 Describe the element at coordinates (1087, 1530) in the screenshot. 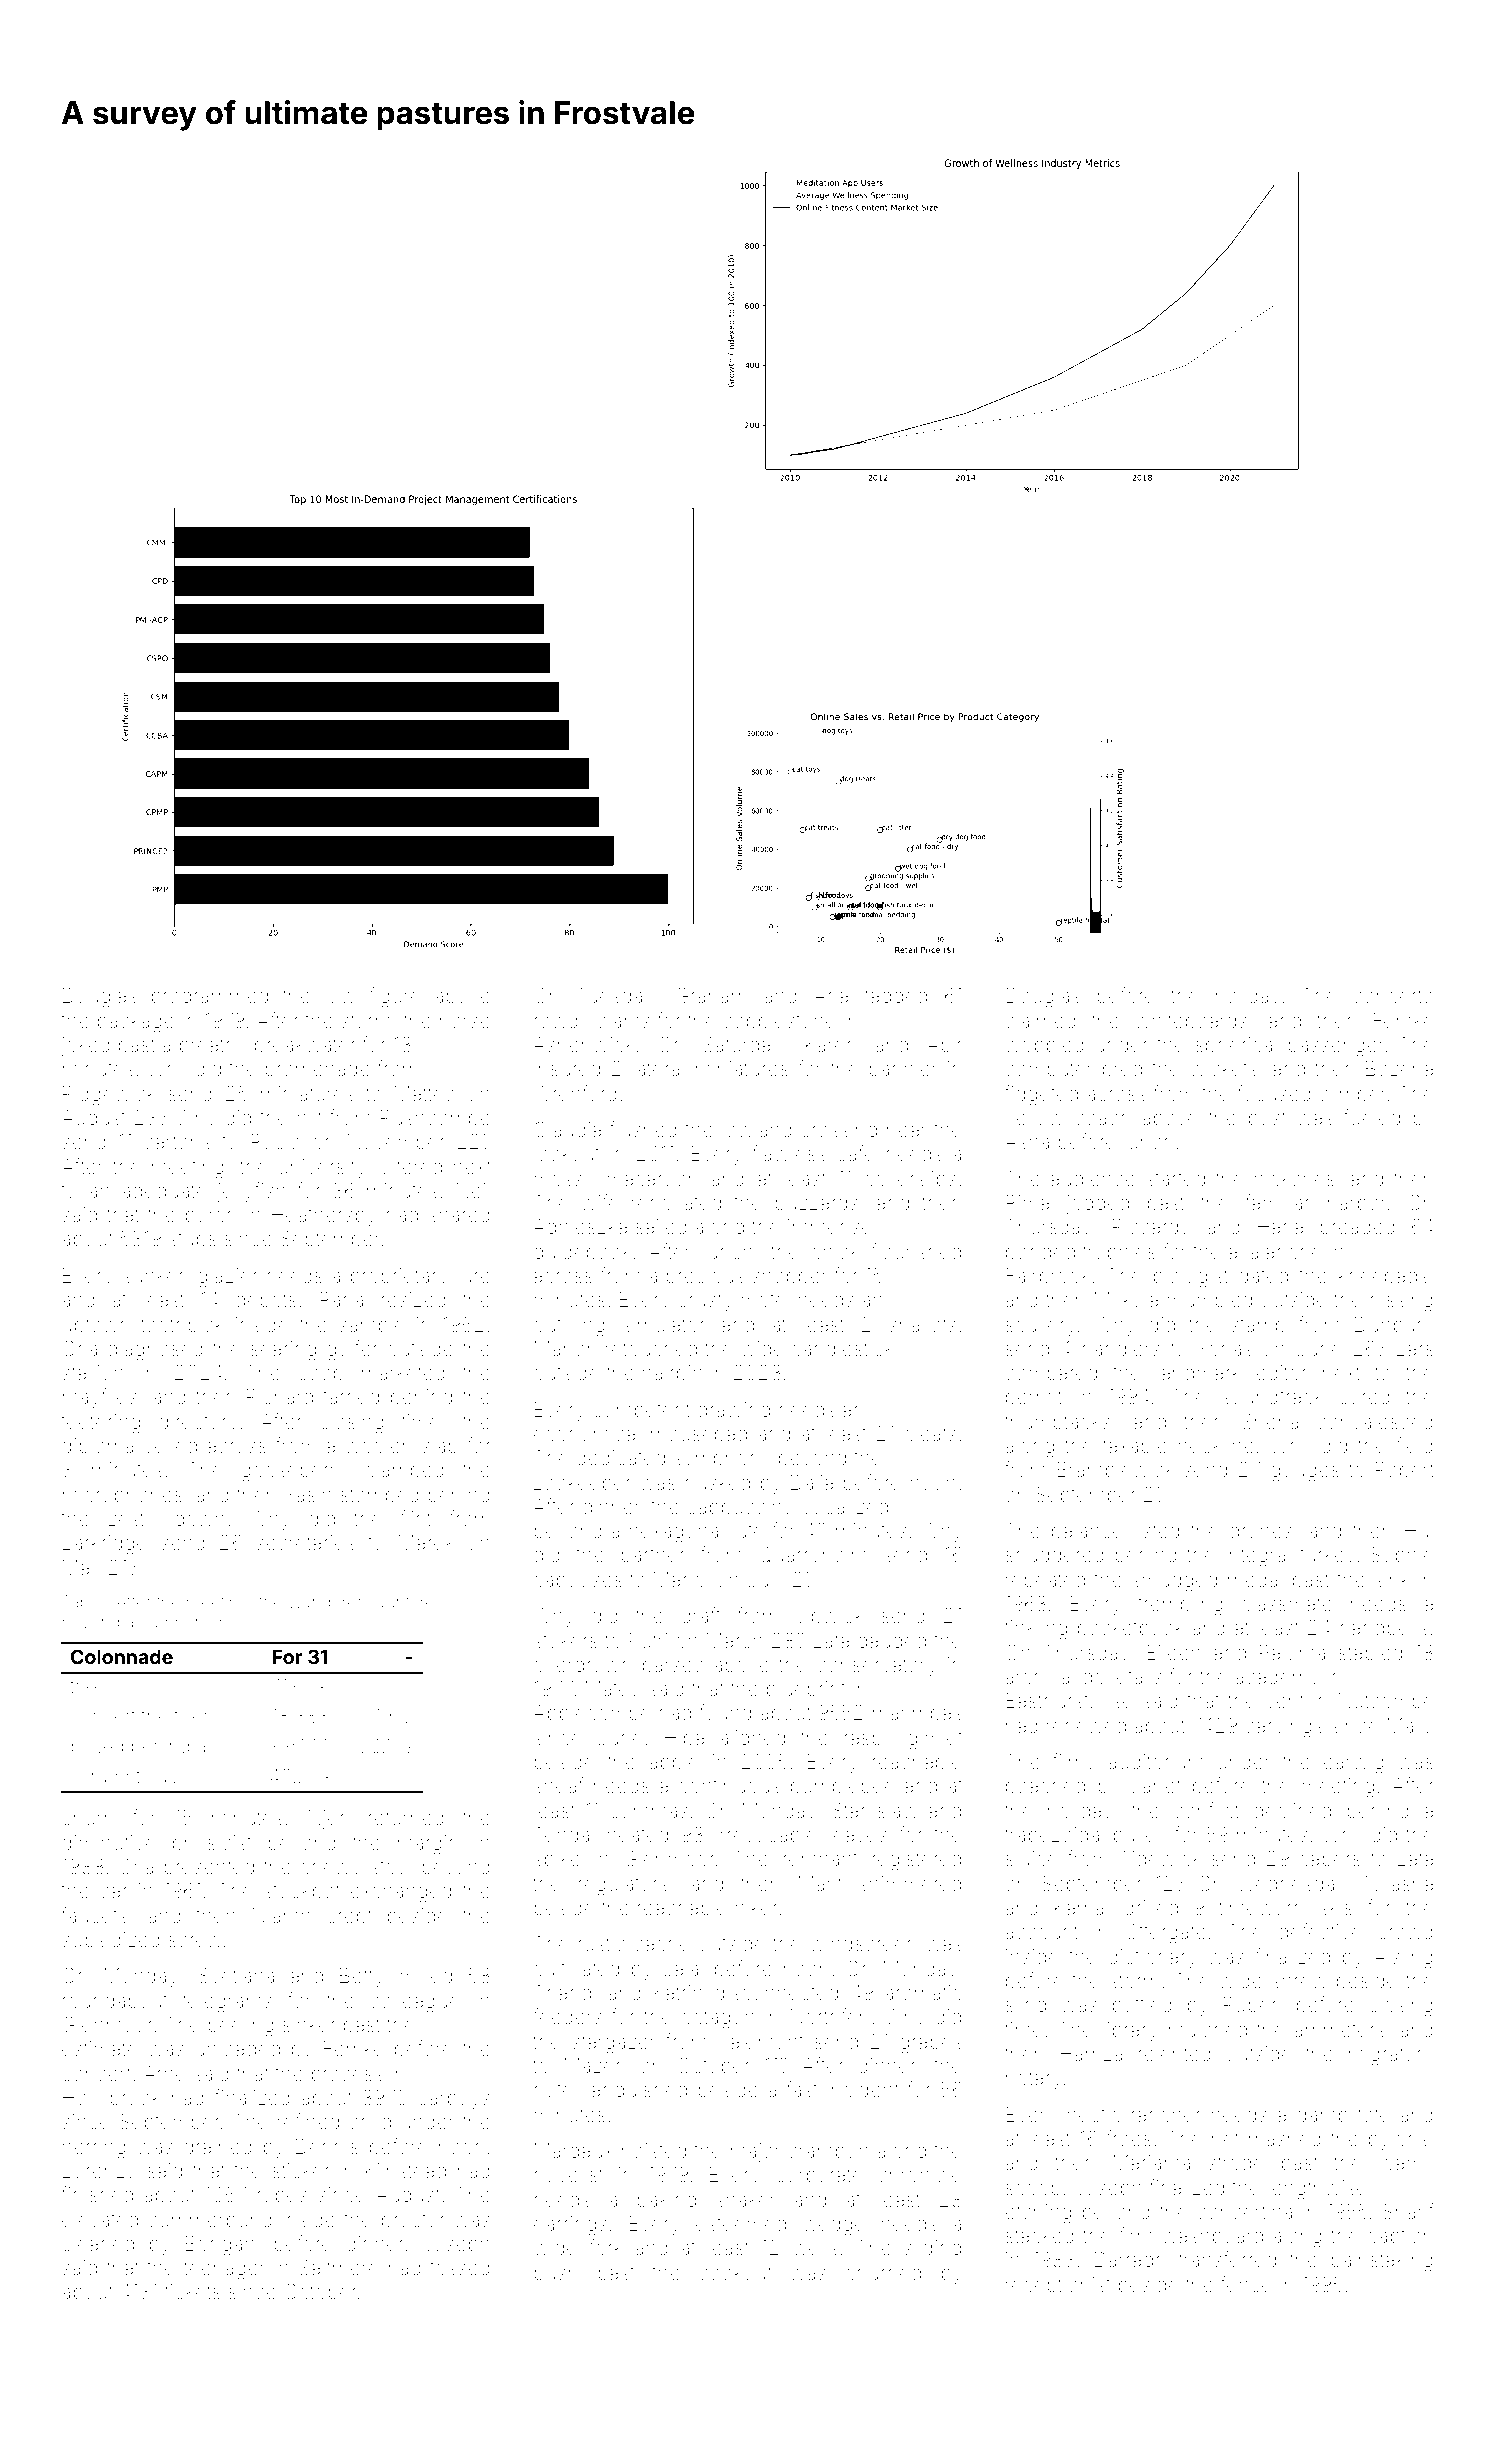

I see `balance` at that location.
